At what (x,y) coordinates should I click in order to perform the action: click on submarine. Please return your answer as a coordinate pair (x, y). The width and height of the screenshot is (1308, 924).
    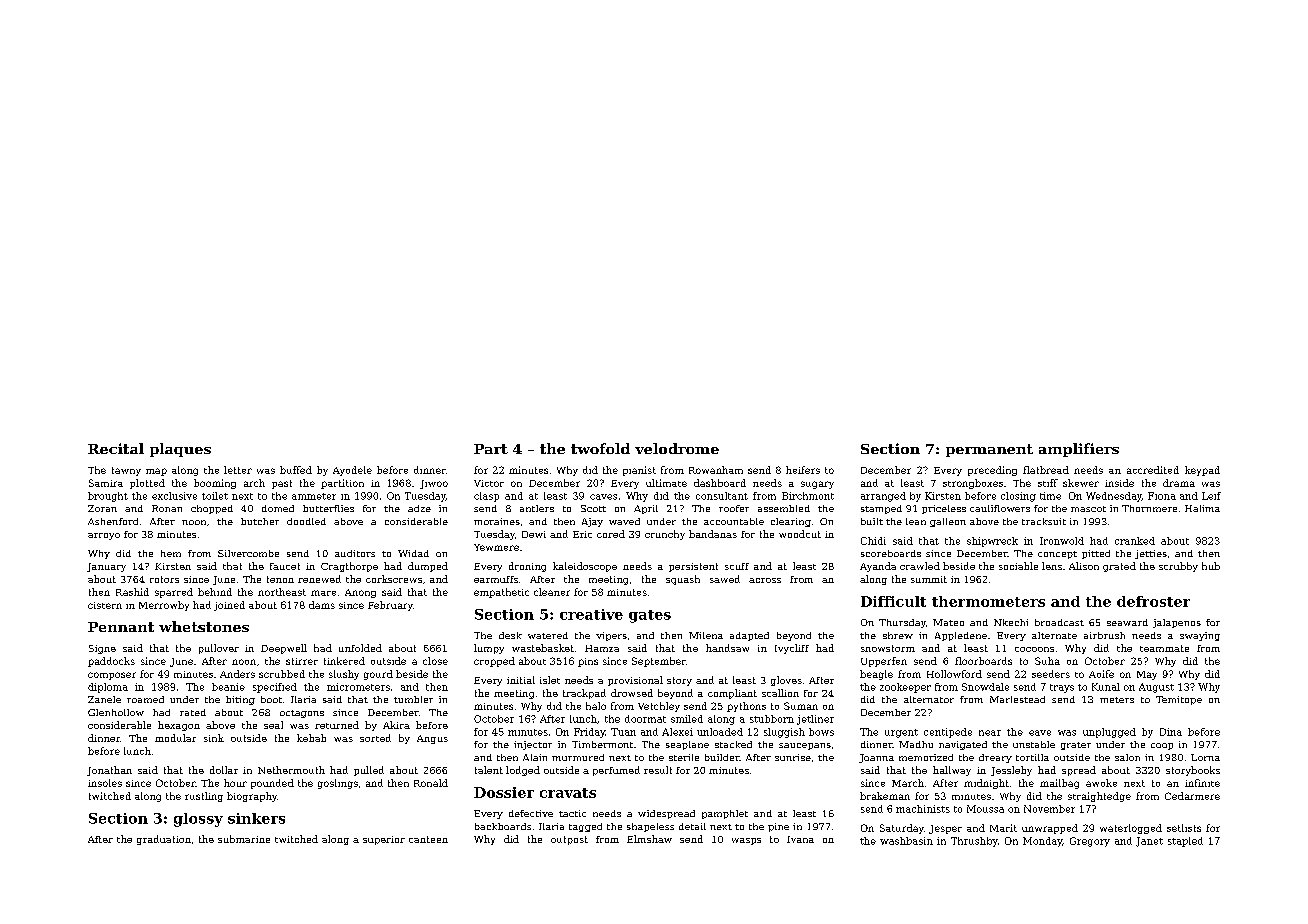
    Looking at the image, I should click on (244, 839).
